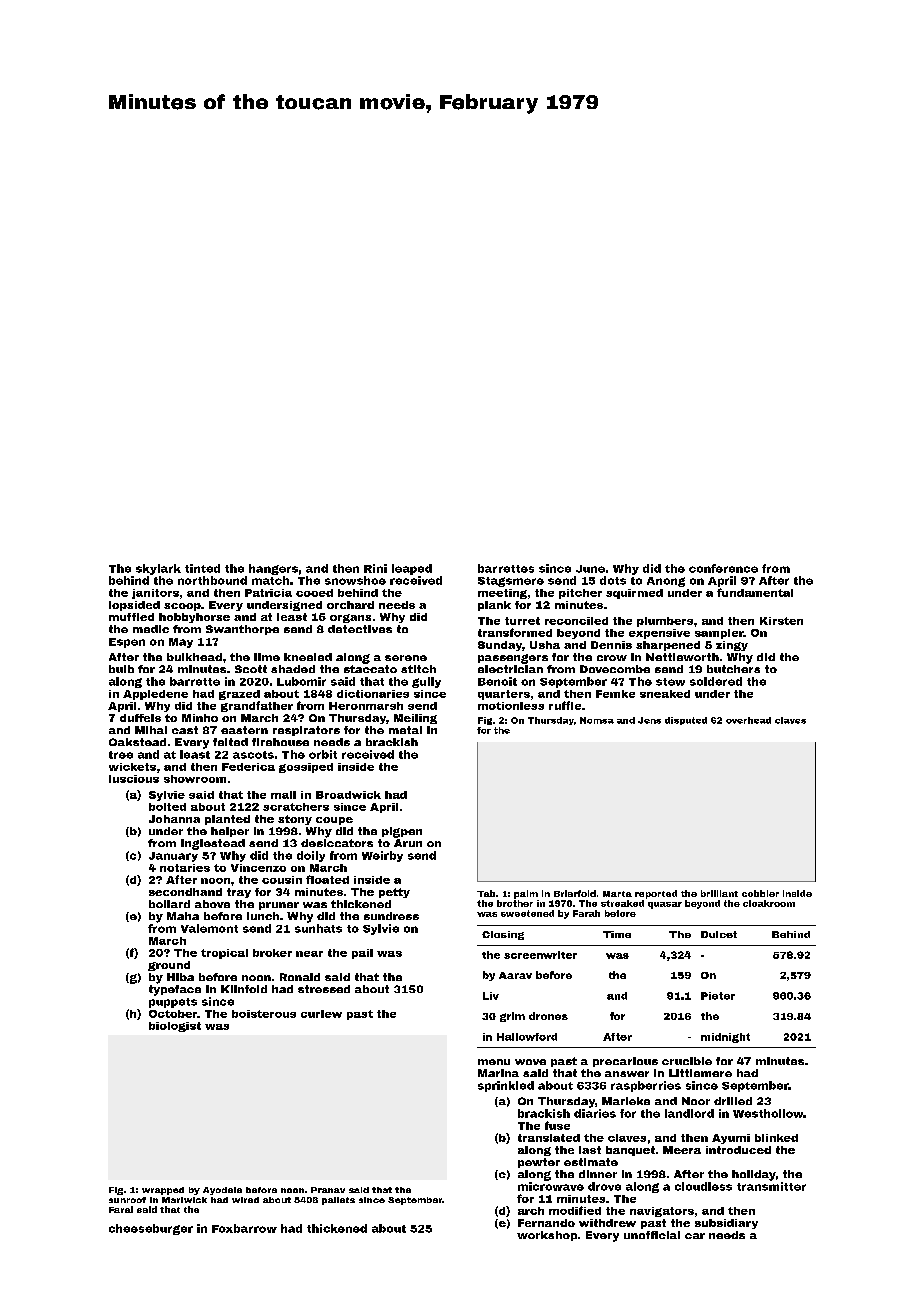 The height and width of the image is (1308, 924). What do you see at coordinates (412, 569) in the image?
I see `leaped` at bounding box center [412, 569].
